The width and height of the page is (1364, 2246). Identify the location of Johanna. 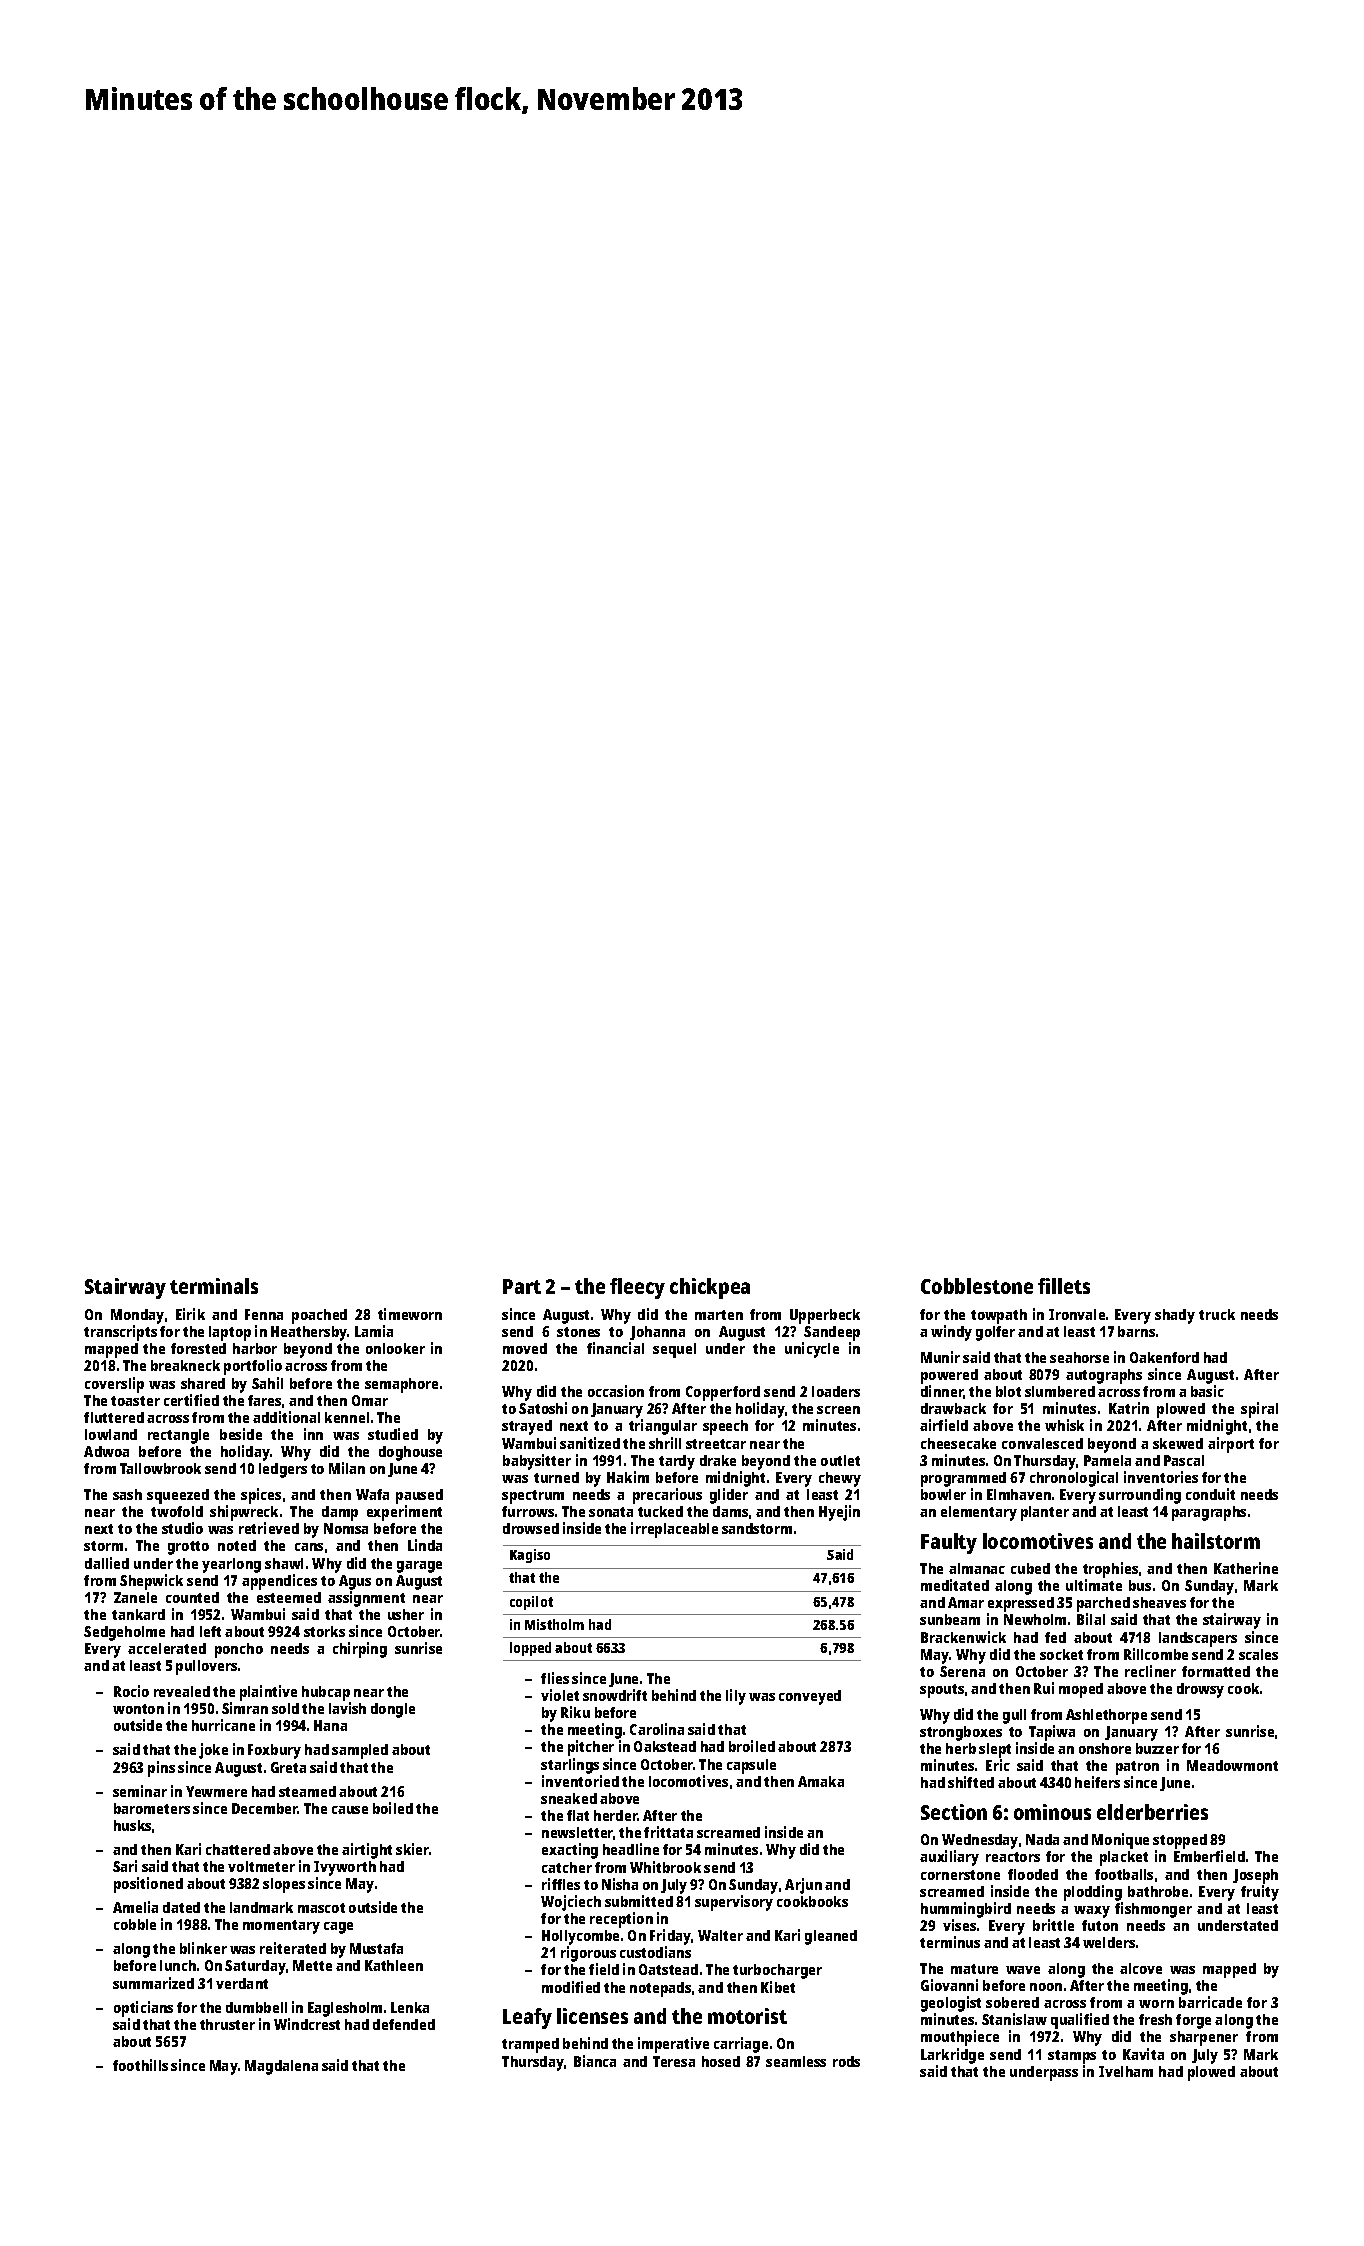
(657, 1333).
